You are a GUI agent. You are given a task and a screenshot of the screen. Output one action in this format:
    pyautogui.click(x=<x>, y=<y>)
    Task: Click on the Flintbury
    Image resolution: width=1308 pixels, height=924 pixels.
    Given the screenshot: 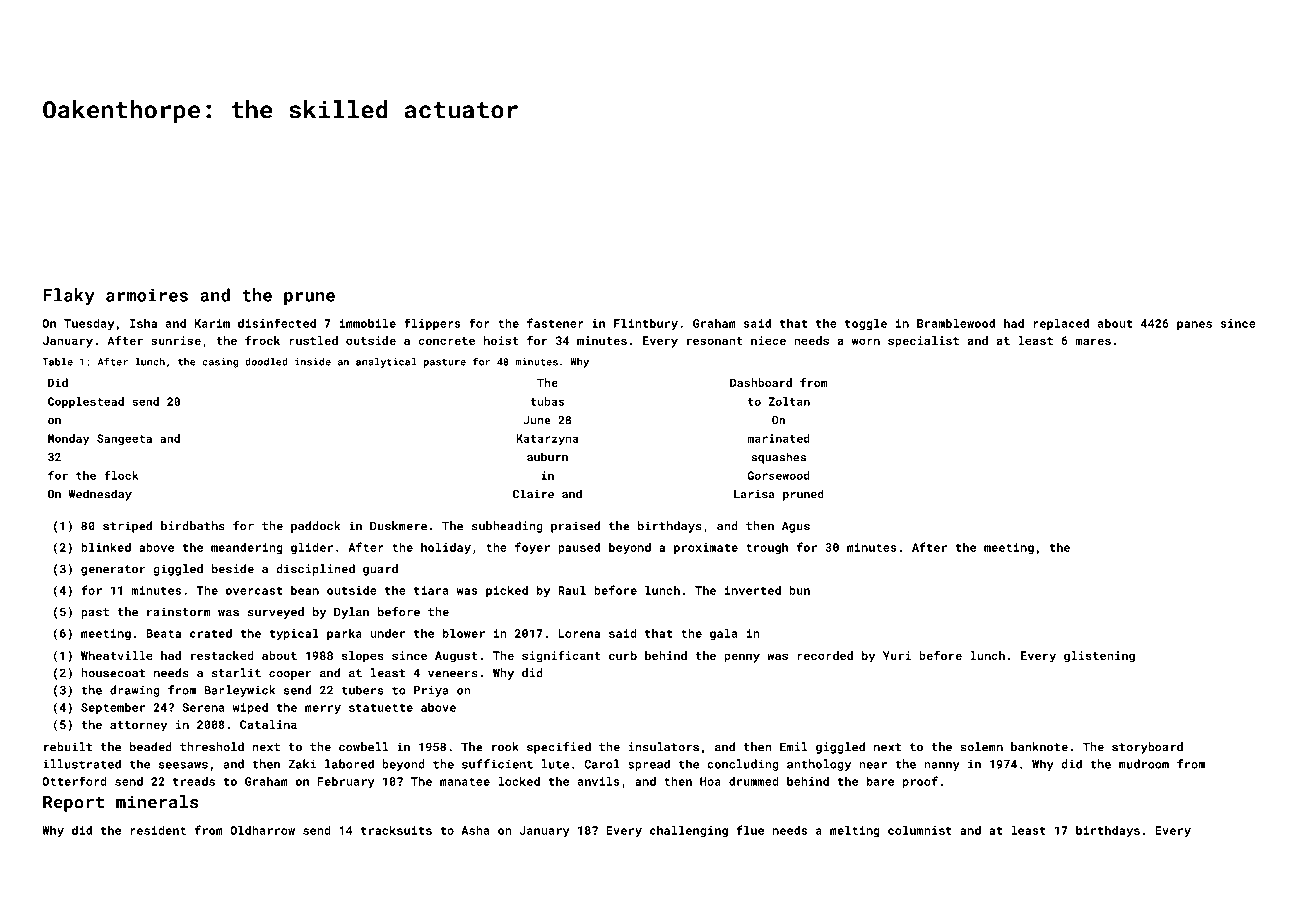 What is the action you would take?
    pyautogui.click(x=646, y=324)
